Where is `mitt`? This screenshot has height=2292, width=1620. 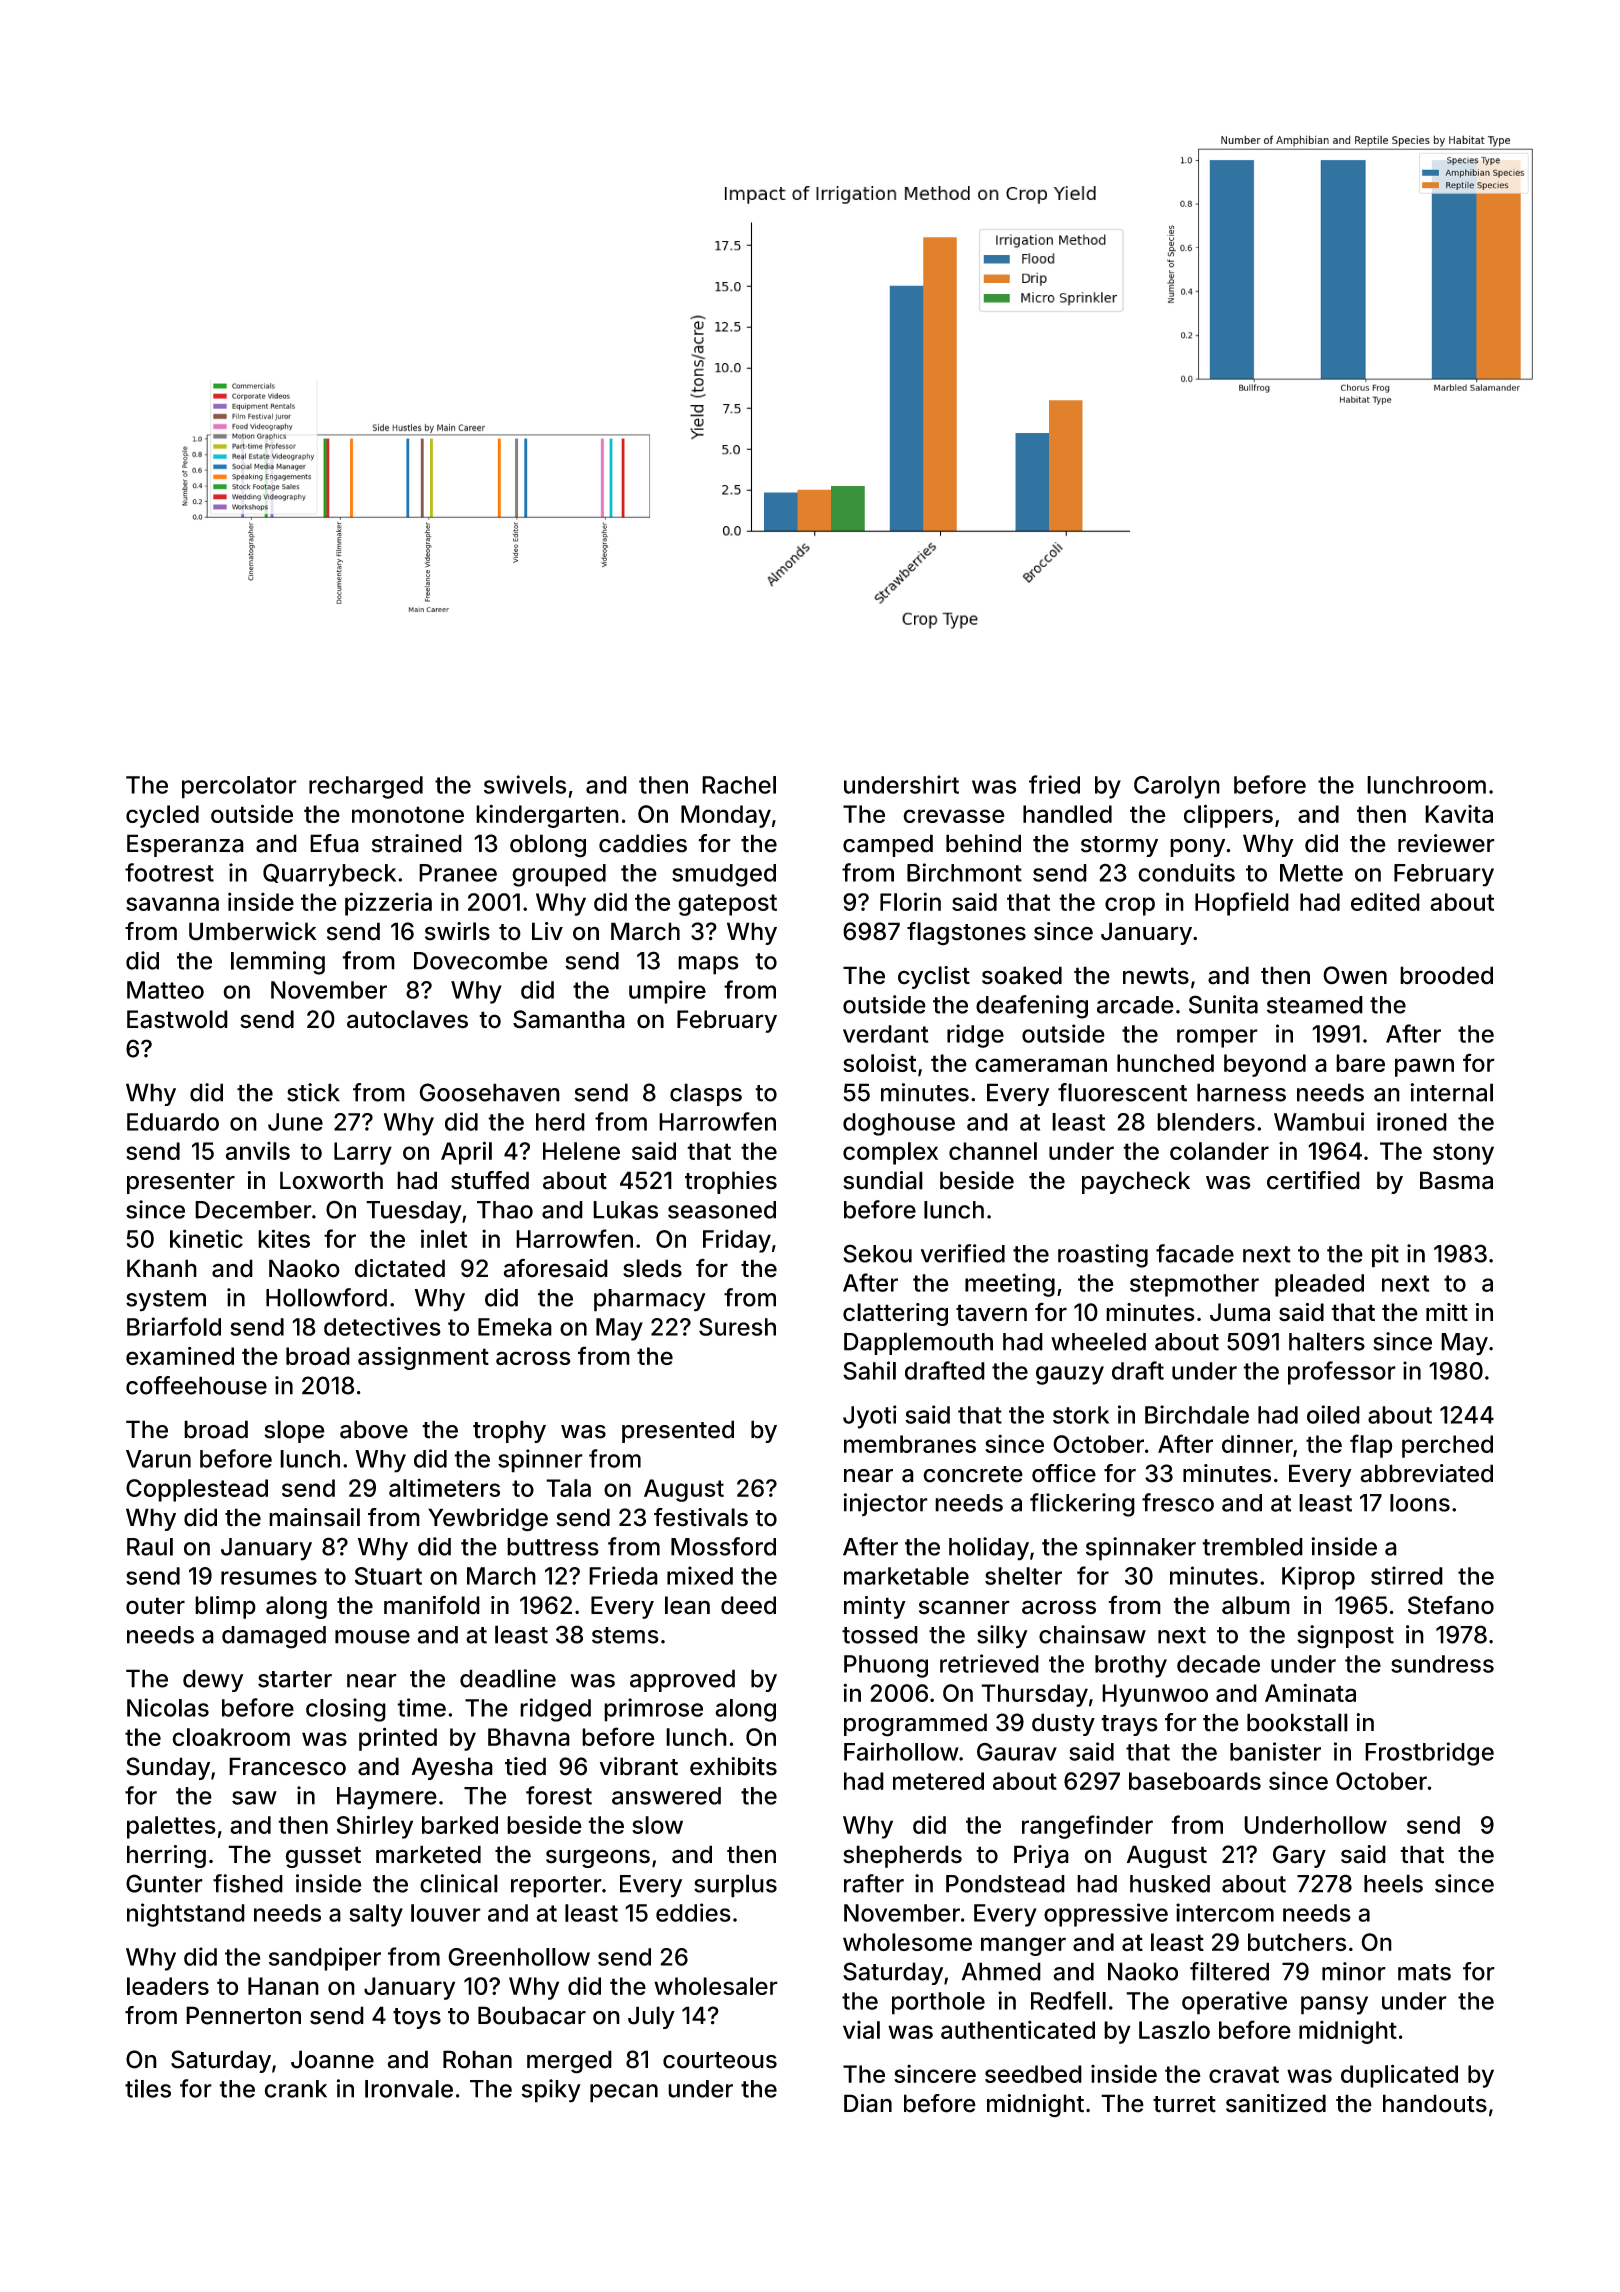
mitt is located at coordinates (1447, 1312).
